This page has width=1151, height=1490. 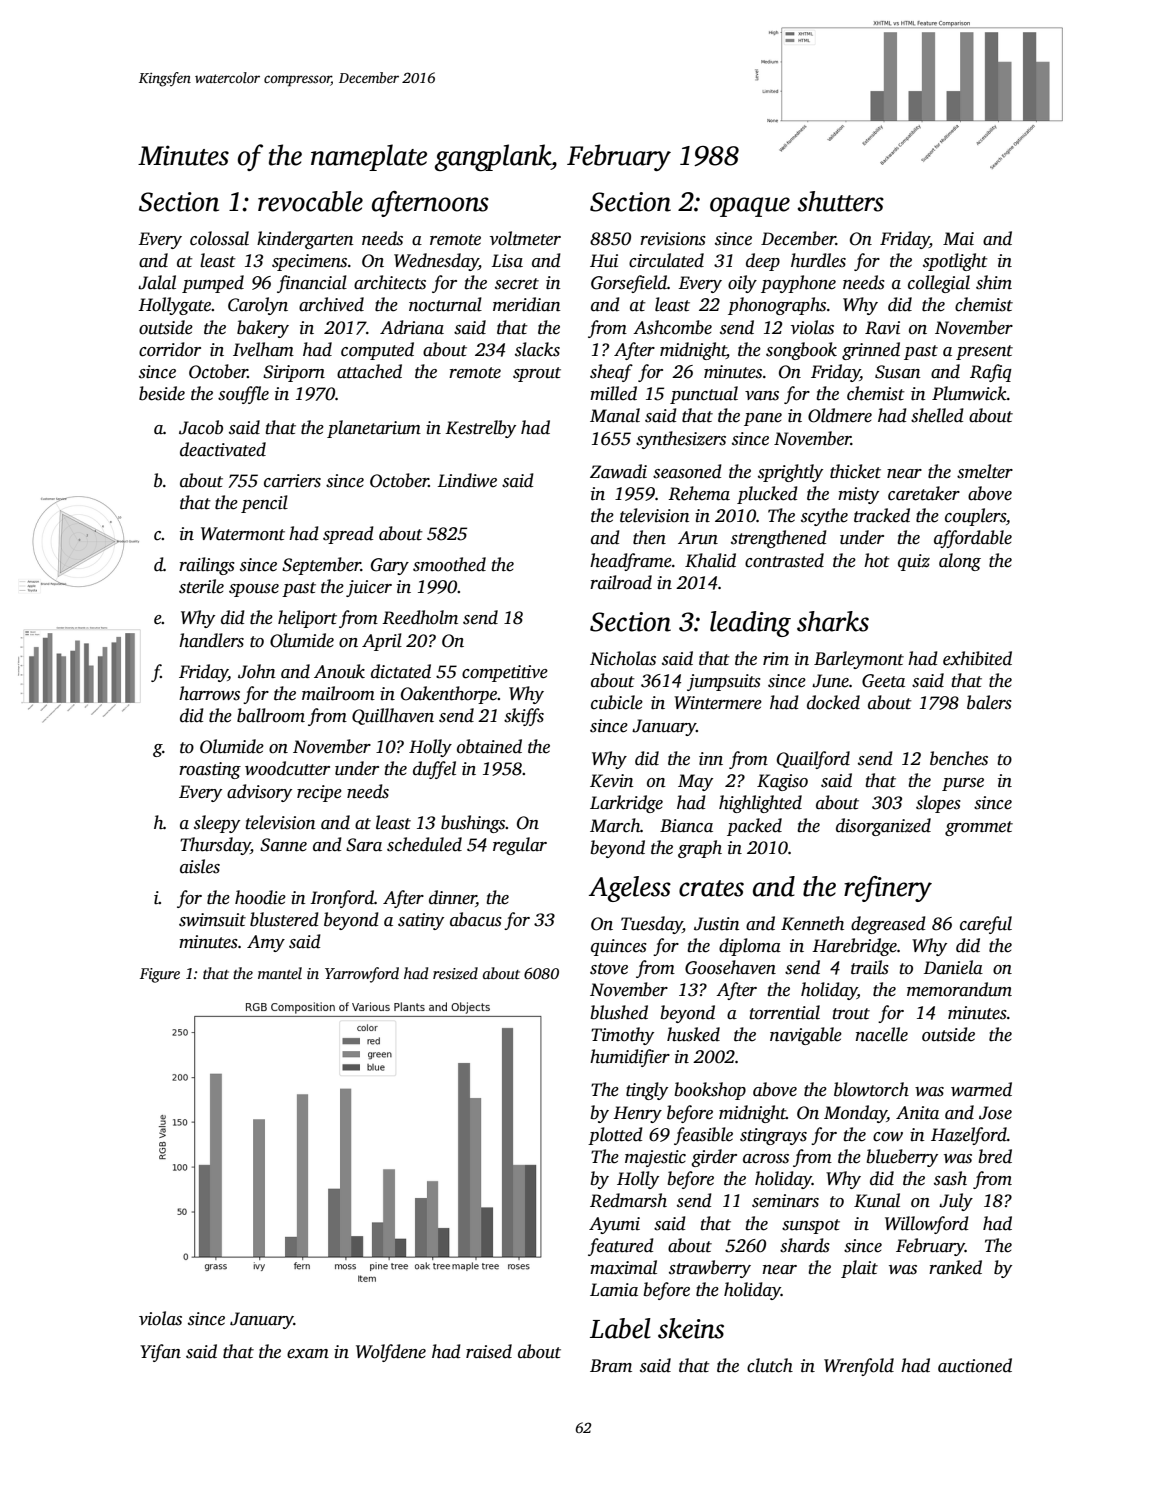 What do you see at coordinates (963, 784) in the page?
I see `purse` at bounding box center [963, 784].
